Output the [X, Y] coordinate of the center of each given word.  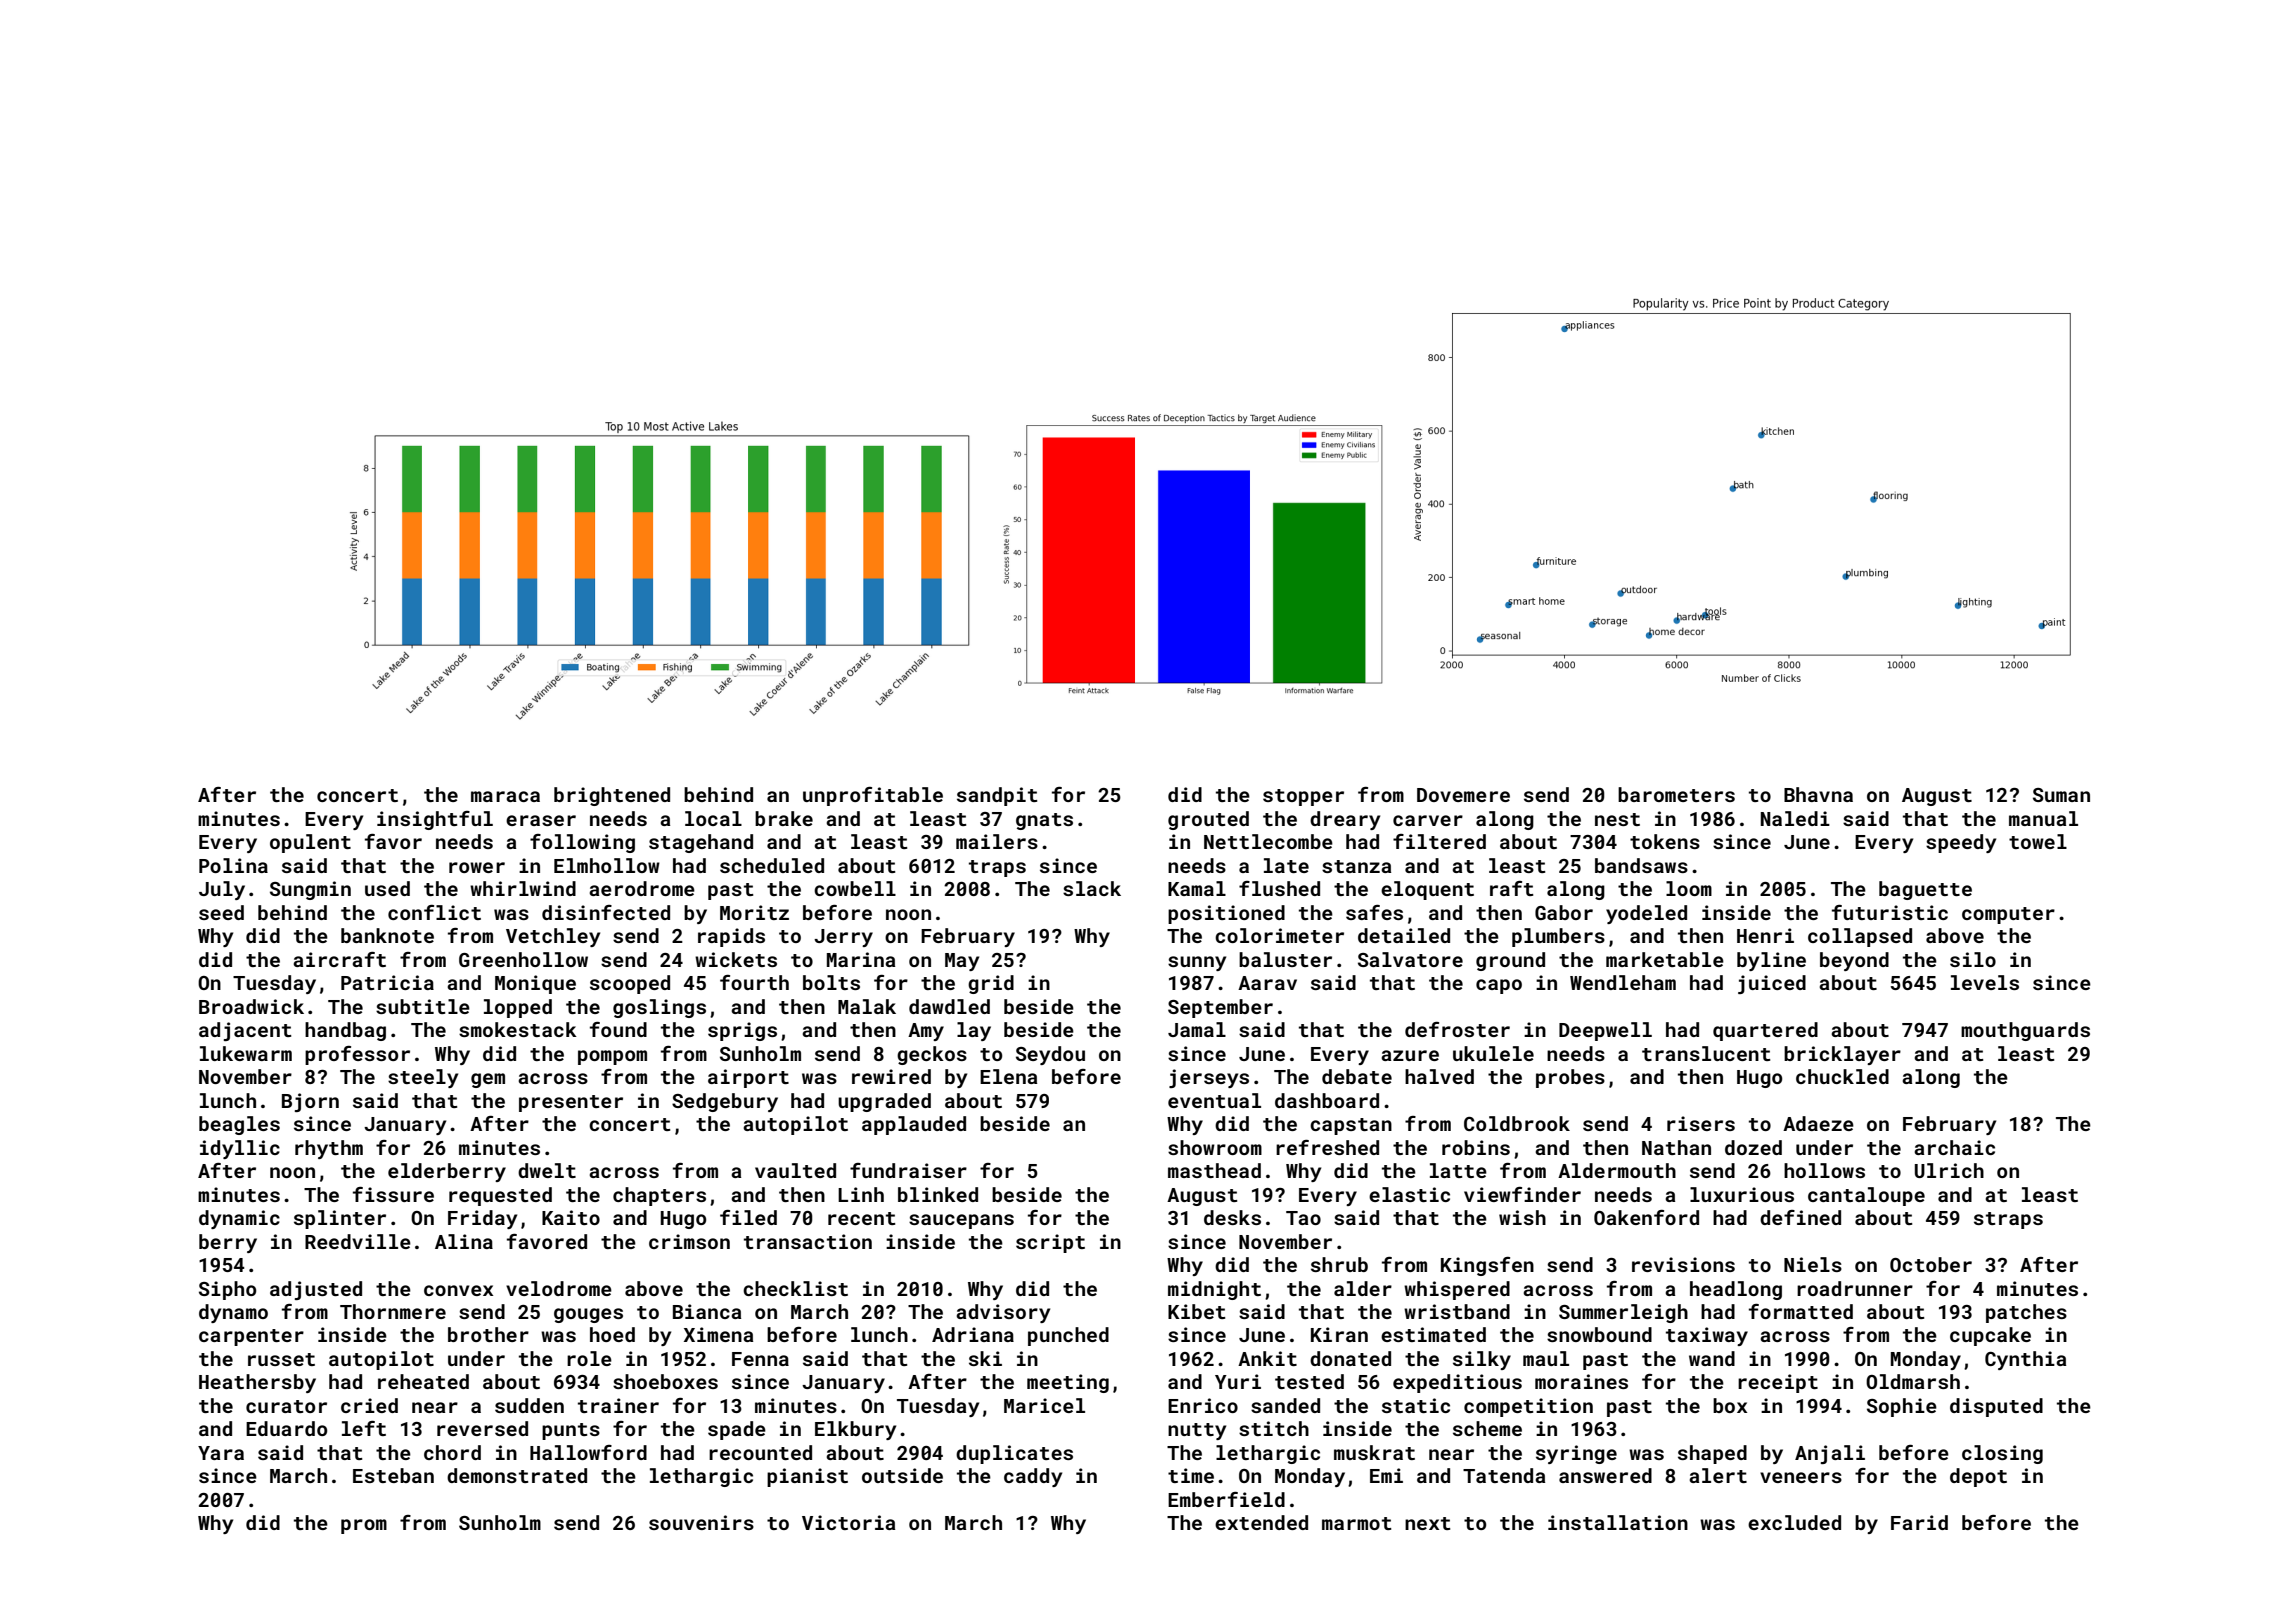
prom [364, 1526]
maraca [505, 796]
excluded [1794, 1522]
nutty [1197, 1431]
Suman [2061, 795]
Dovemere [1463, 795]
